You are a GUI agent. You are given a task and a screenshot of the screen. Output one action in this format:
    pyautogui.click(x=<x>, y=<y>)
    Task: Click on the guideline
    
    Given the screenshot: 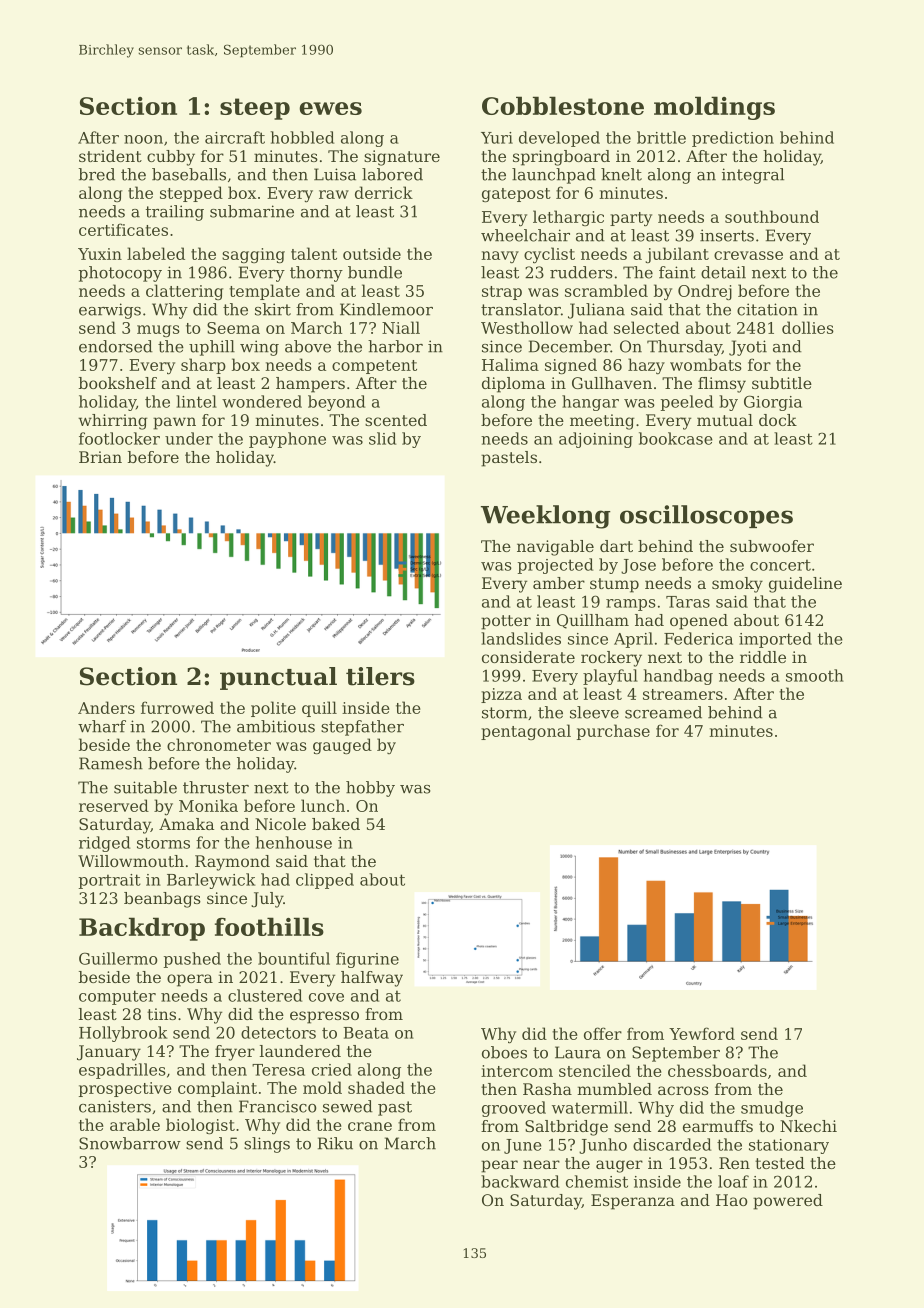 What is the action you would take?
    pyautogui.click(x=805, y=585)
